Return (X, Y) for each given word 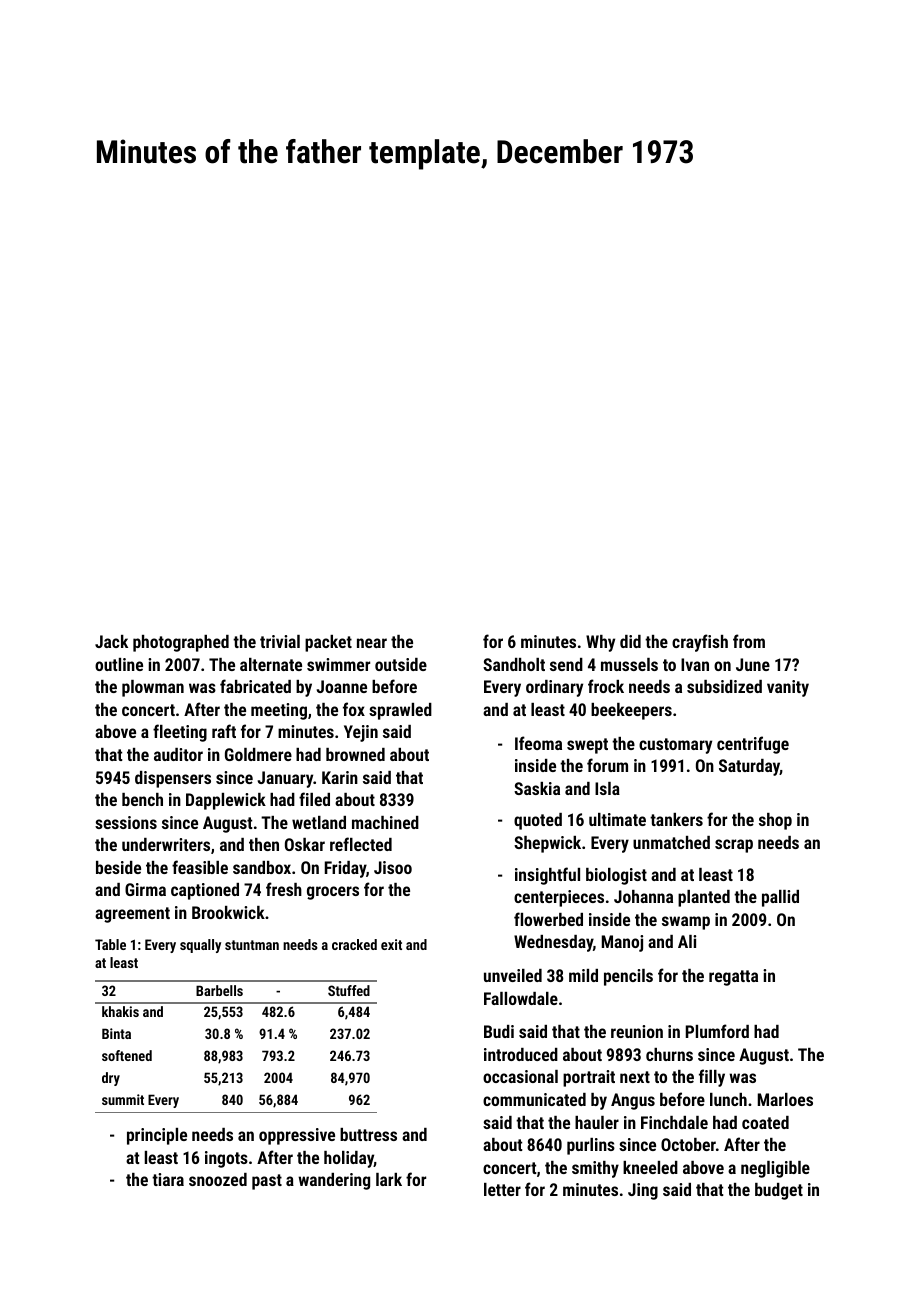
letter (502, 1189)
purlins (591, 1146)
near (372, 643)
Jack (111, 641)
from (749, 641)
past (267, 1182)
